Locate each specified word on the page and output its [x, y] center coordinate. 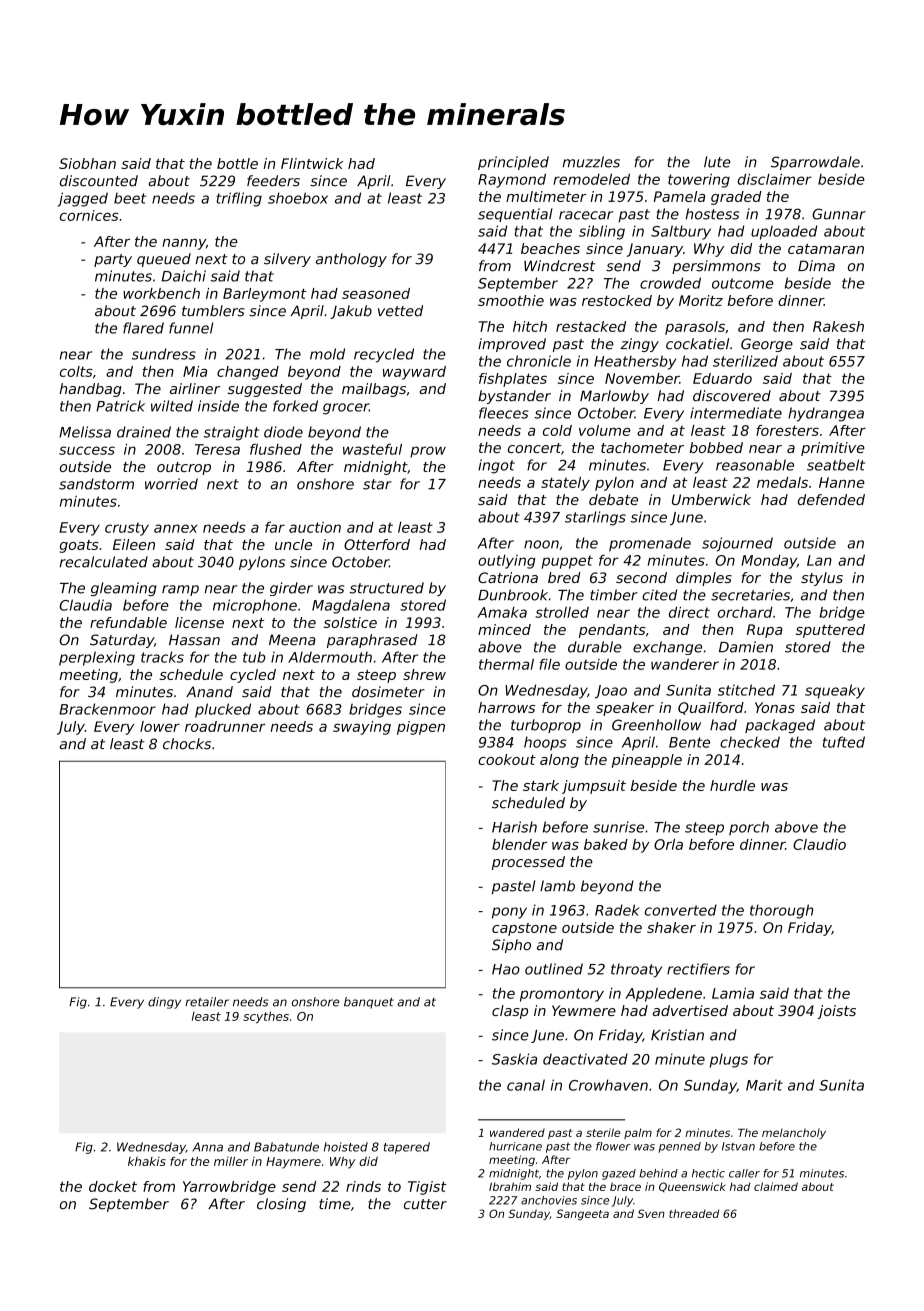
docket [113, 1186]
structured [387, 588]
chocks [187, 744]
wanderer [685, 664]
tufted [844, 742]
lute [717, 162]
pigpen [421, 728]
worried [171, 484]
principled [513, 163]
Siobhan [87, 163]
